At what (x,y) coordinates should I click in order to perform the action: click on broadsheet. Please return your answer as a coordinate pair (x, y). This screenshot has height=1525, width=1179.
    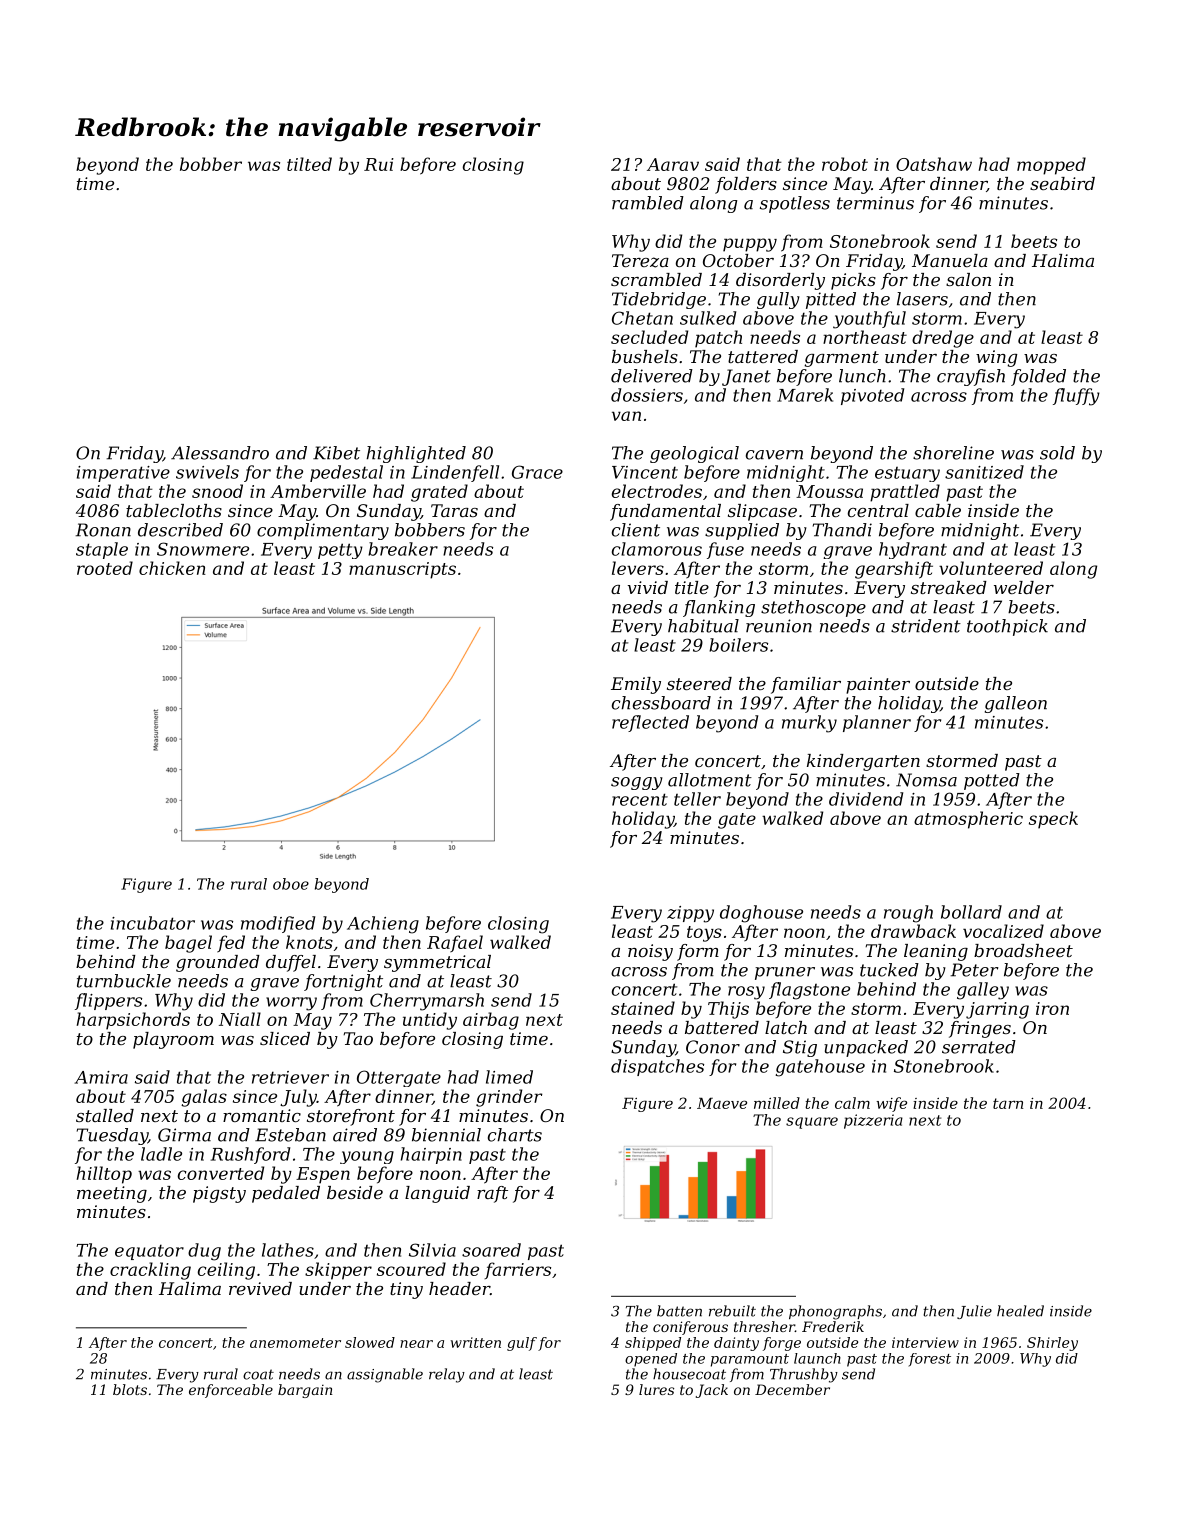
    Looking at the image, I should click on (1023, 950).
